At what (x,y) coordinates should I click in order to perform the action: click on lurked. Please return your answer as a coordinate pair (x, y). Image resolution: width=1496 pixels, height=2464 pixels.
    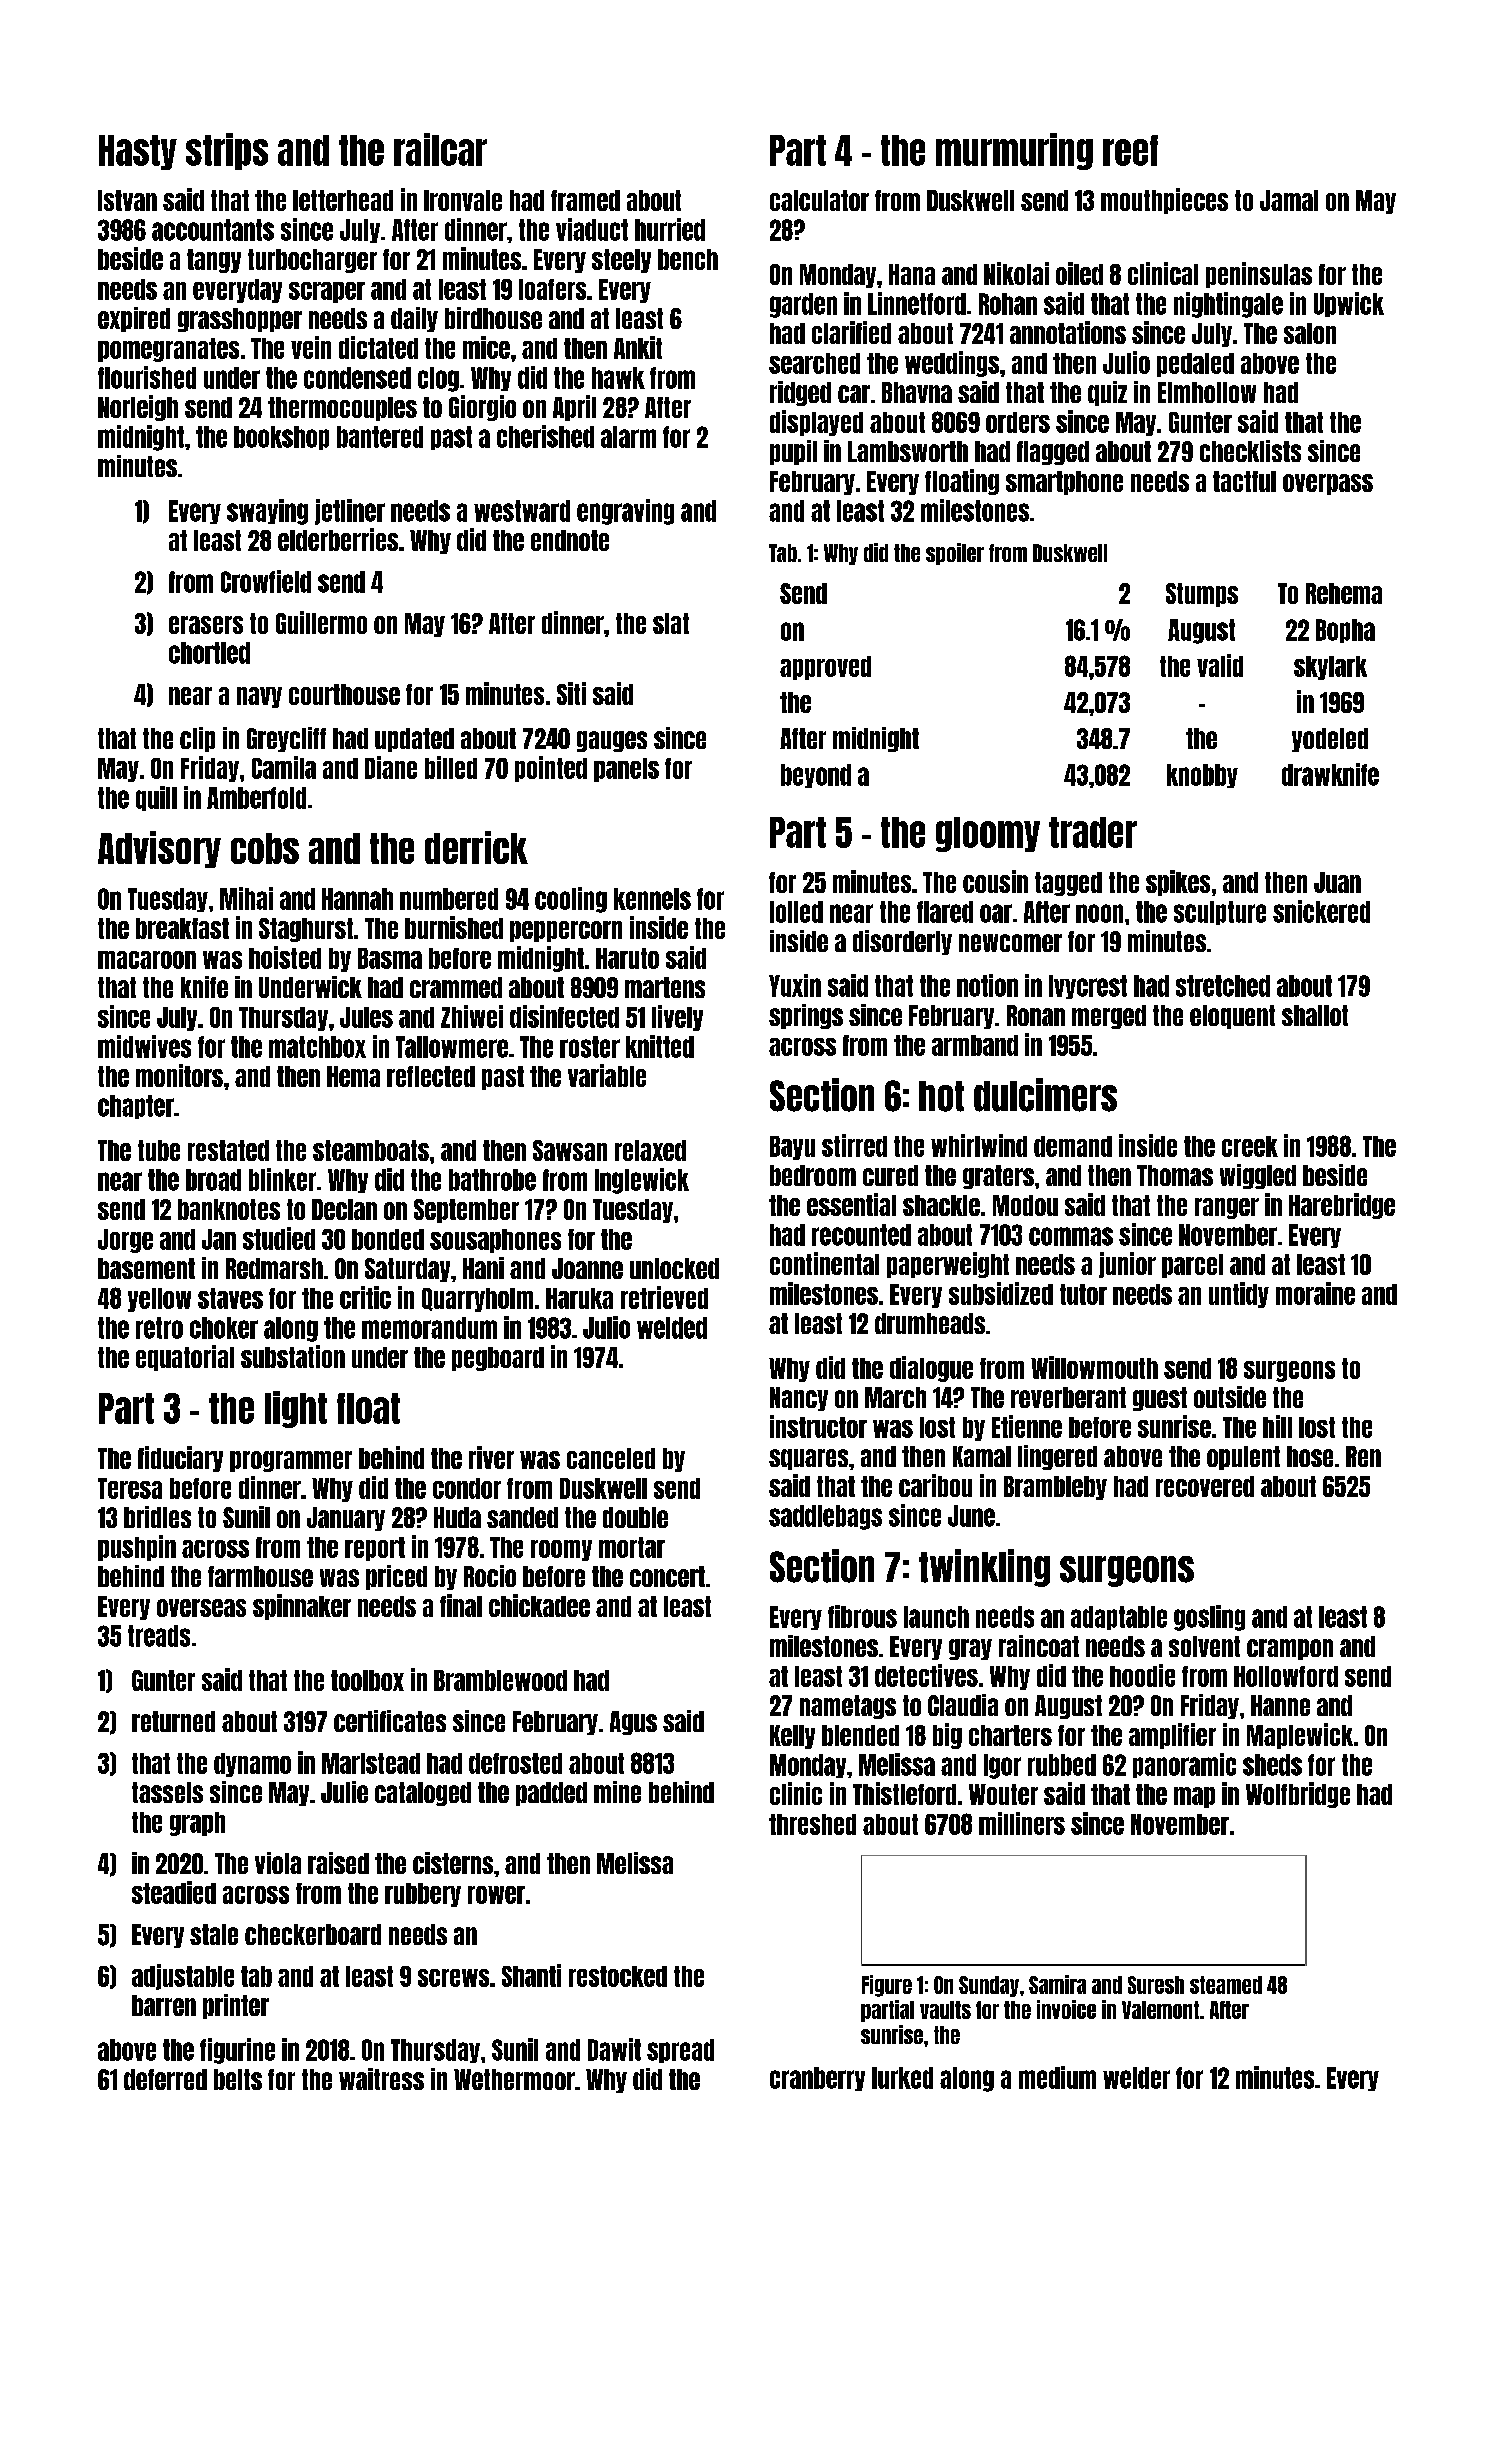
    Looking at the image, I should click on (902, 2078).
